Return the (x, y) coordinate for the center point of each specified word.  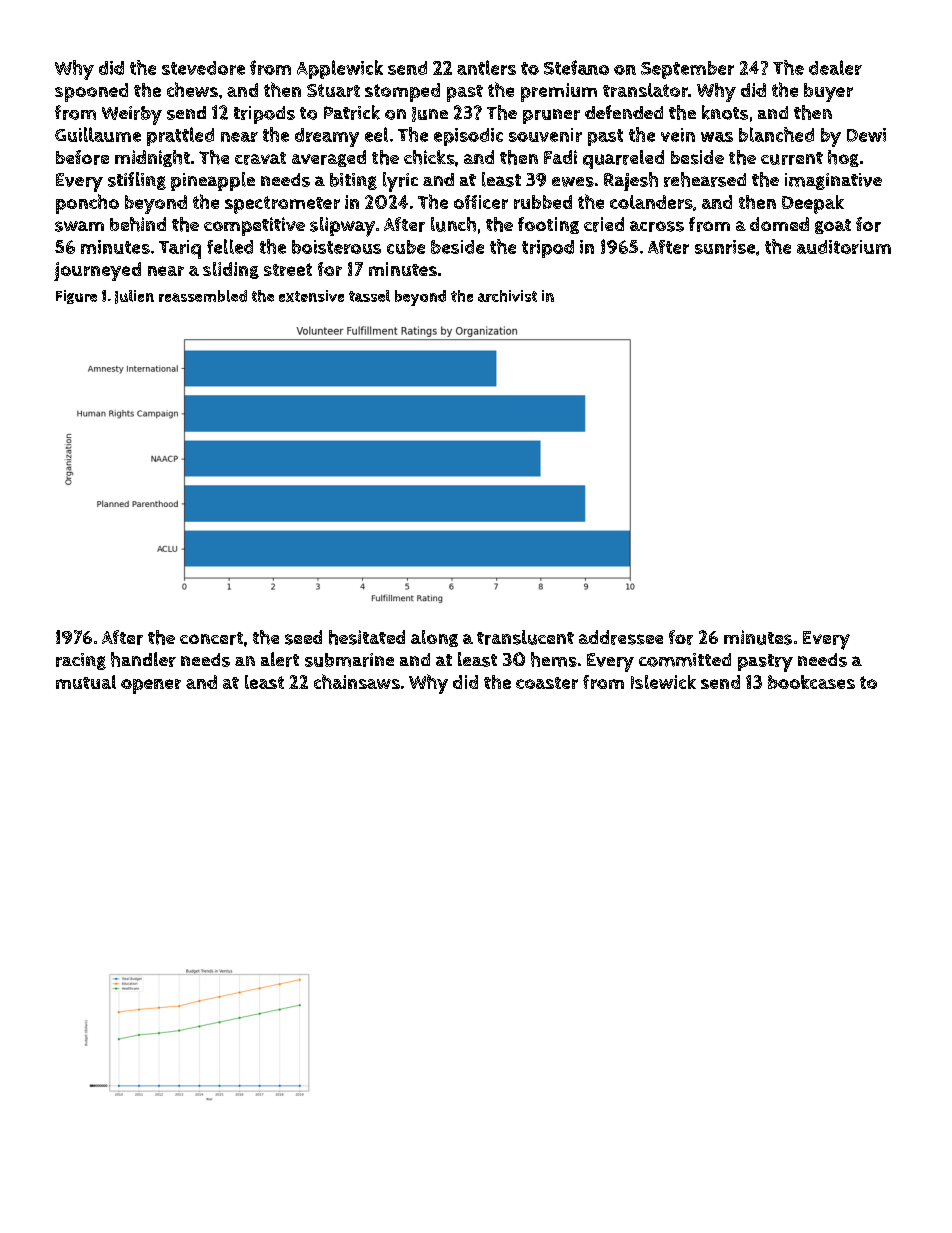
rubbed (543, 202)
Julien (134, 297)
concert (211, 638)
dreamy (327, 137)
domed (779, 224)
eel (376, 134)
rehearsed (705, 179)
